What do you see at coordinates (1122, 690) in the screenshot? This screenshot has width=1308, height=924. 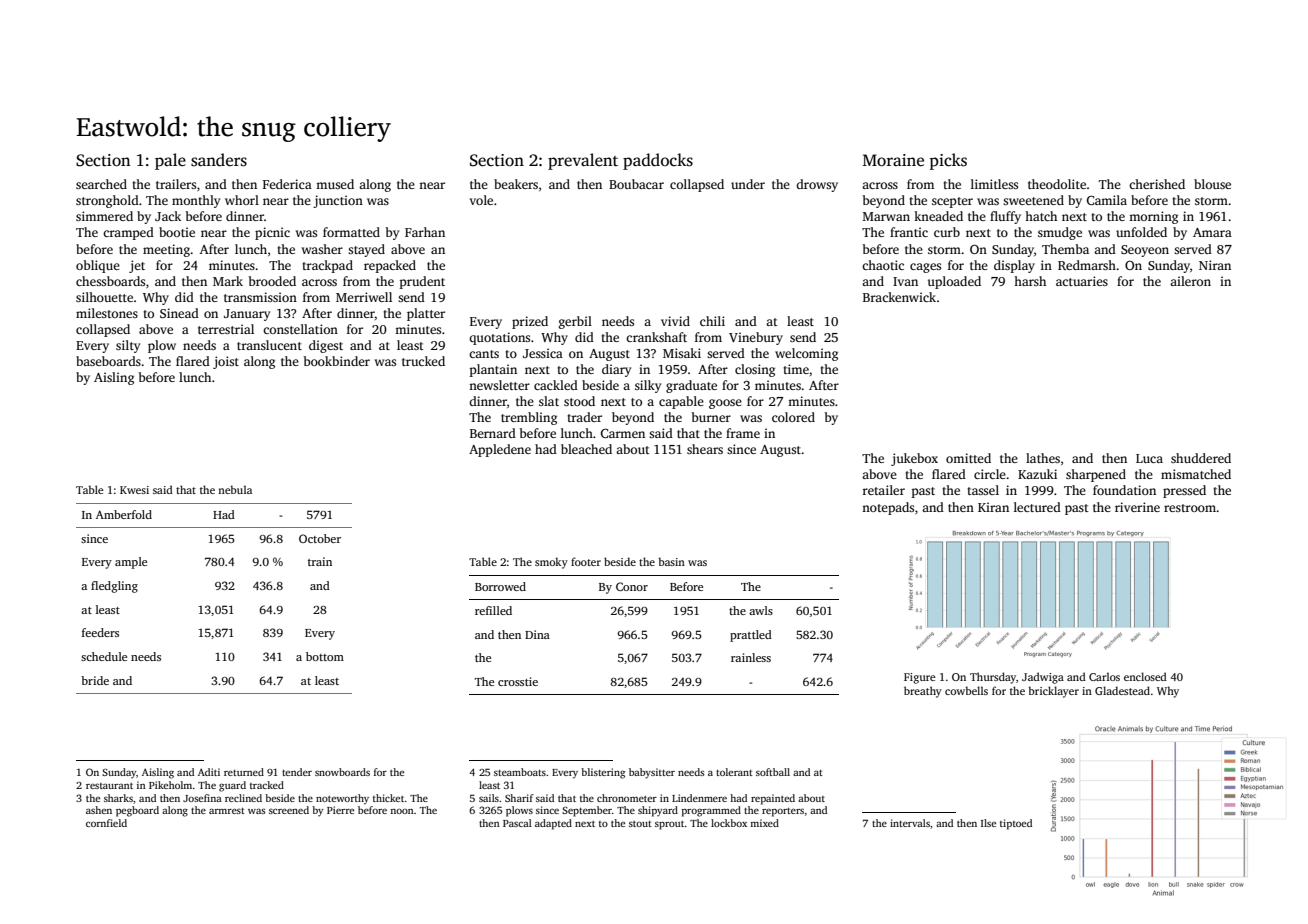 I see `Gladestead` at bounding box center [1122, 690].
